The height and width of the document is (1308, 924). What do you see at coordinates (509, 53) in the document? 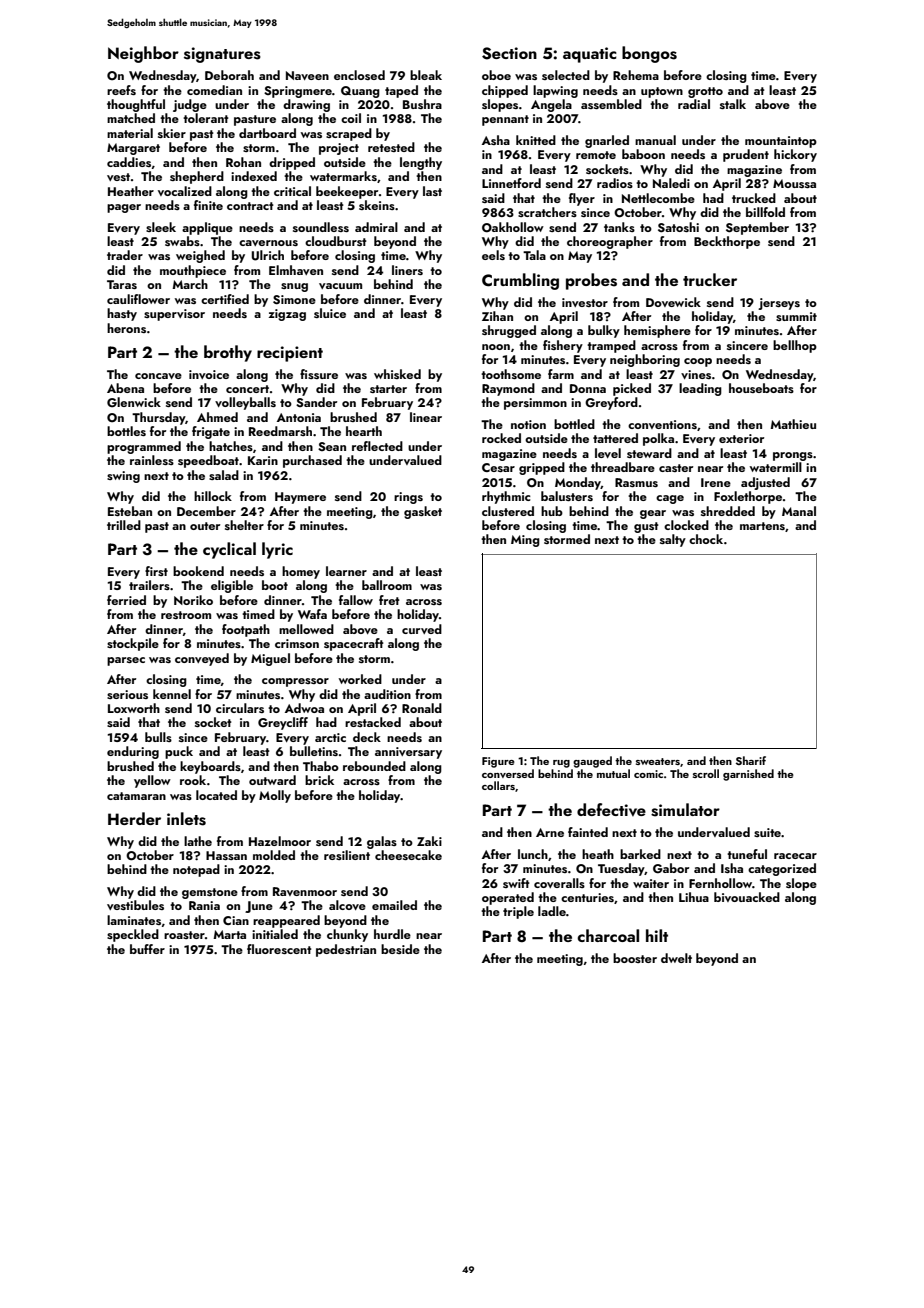
I see `Section` at bounding box center [509, 53].
